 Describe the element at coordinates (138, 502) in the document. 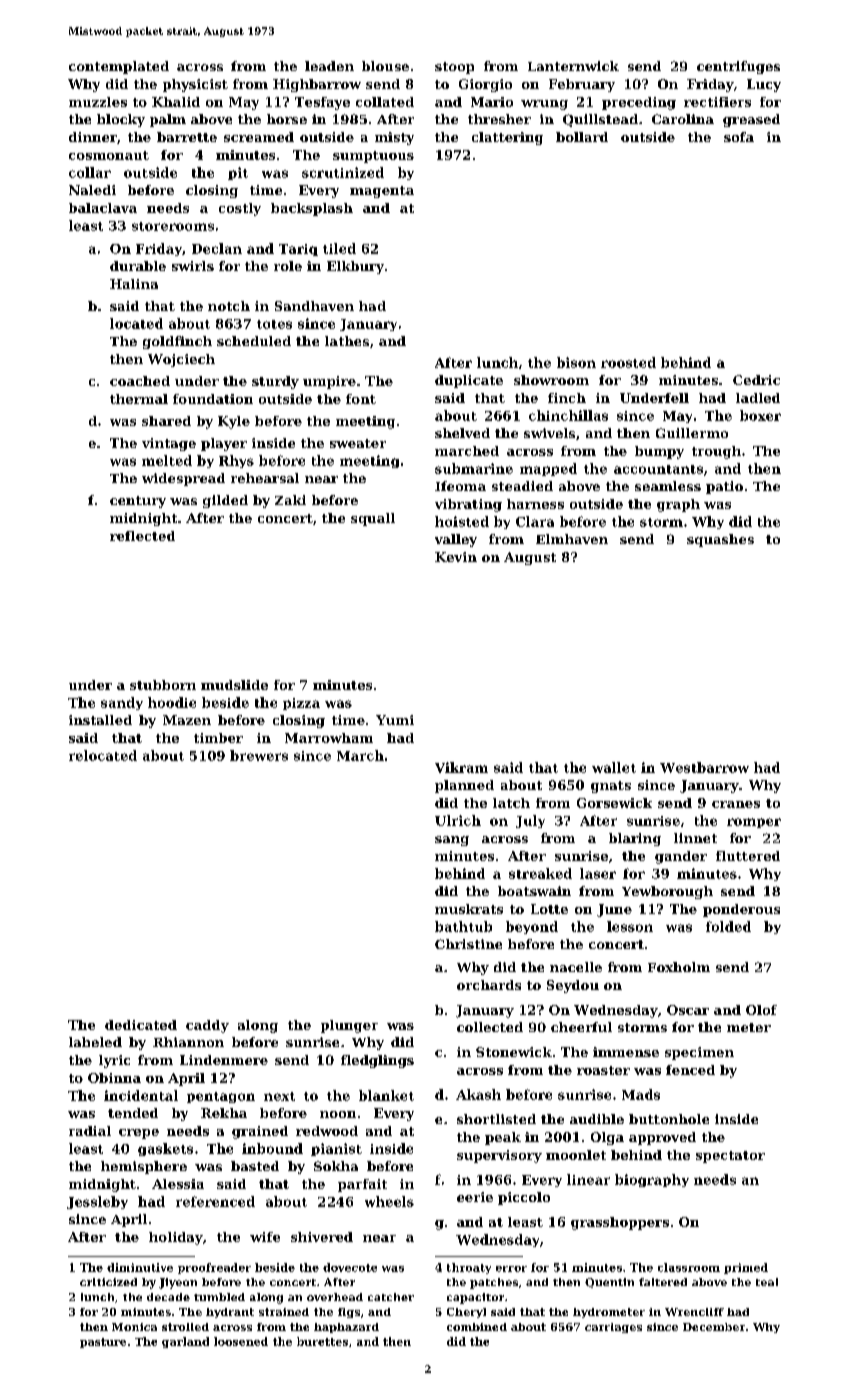

I see `century` at that location.
